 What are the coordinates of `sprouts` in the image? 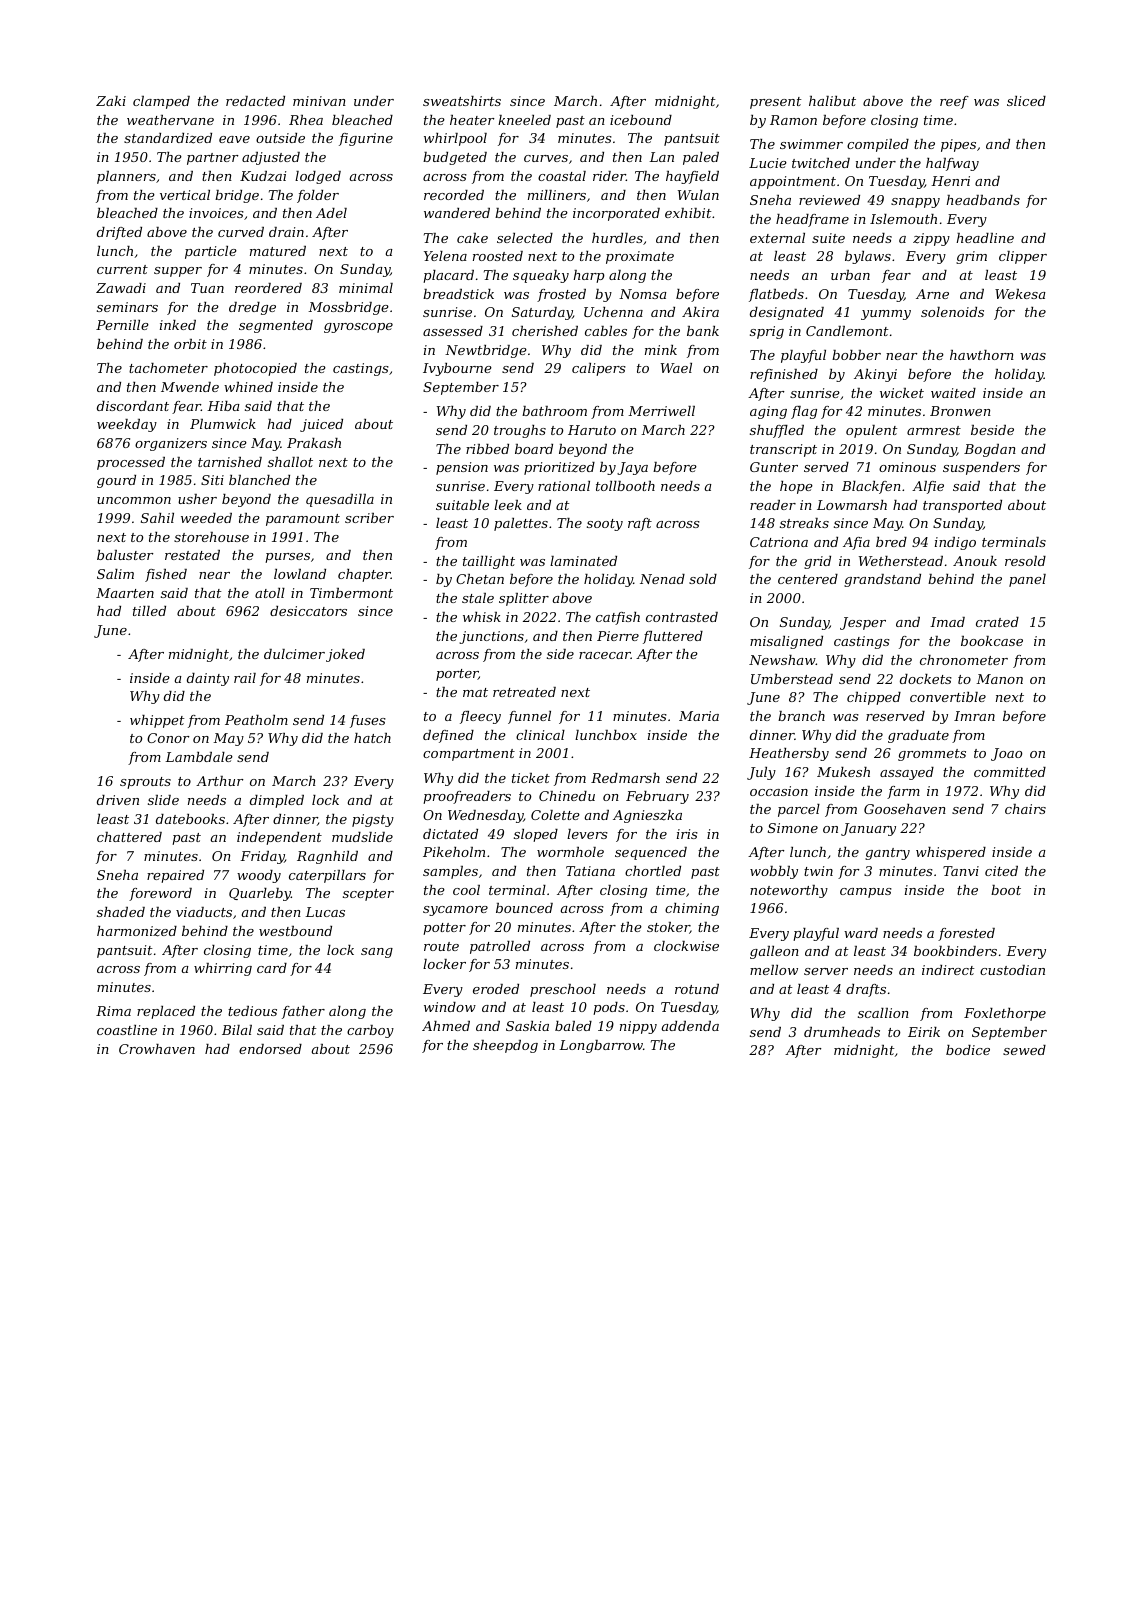 It's located at (145, 783).
